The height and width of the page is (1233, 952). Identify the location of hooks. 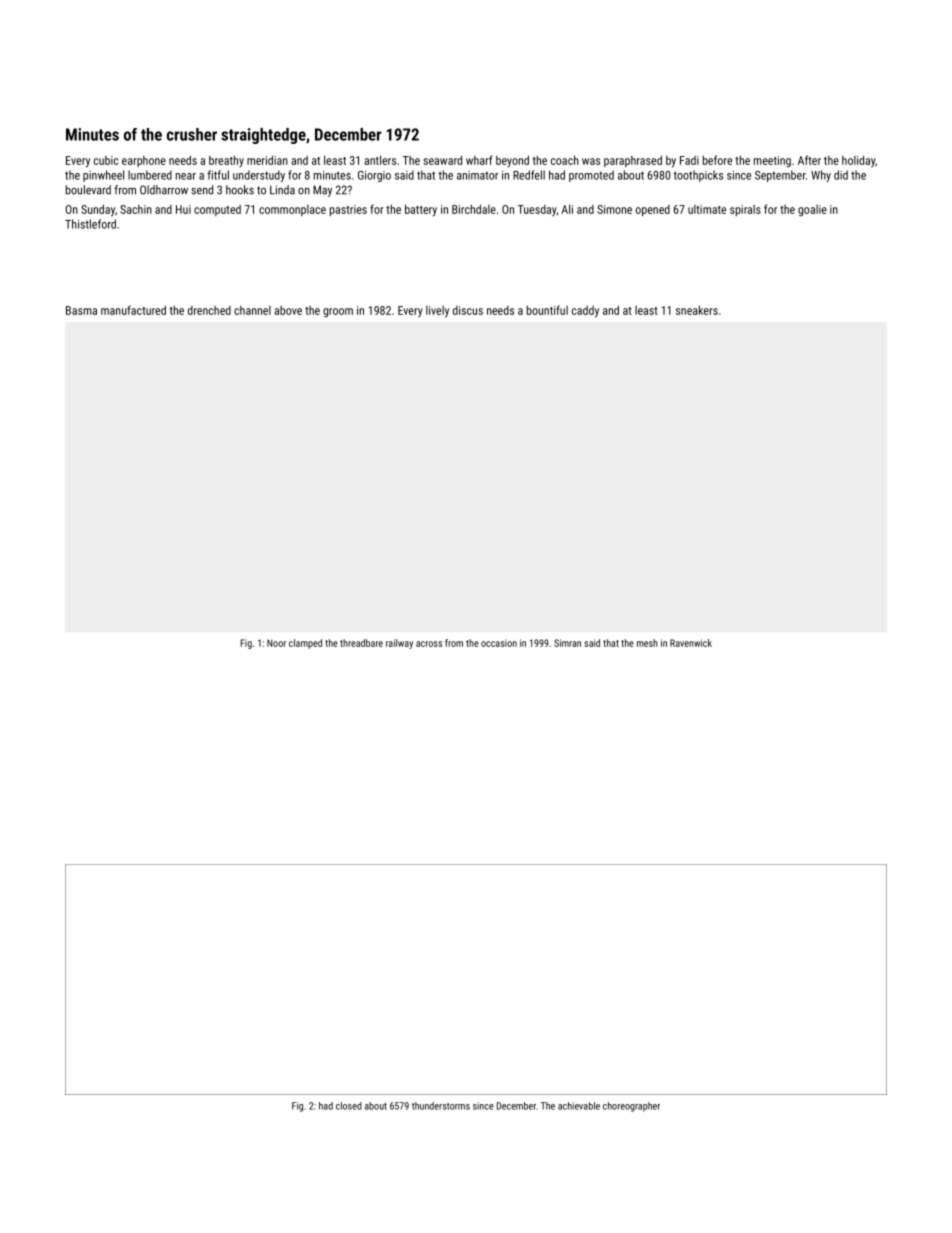
(240, 190).
